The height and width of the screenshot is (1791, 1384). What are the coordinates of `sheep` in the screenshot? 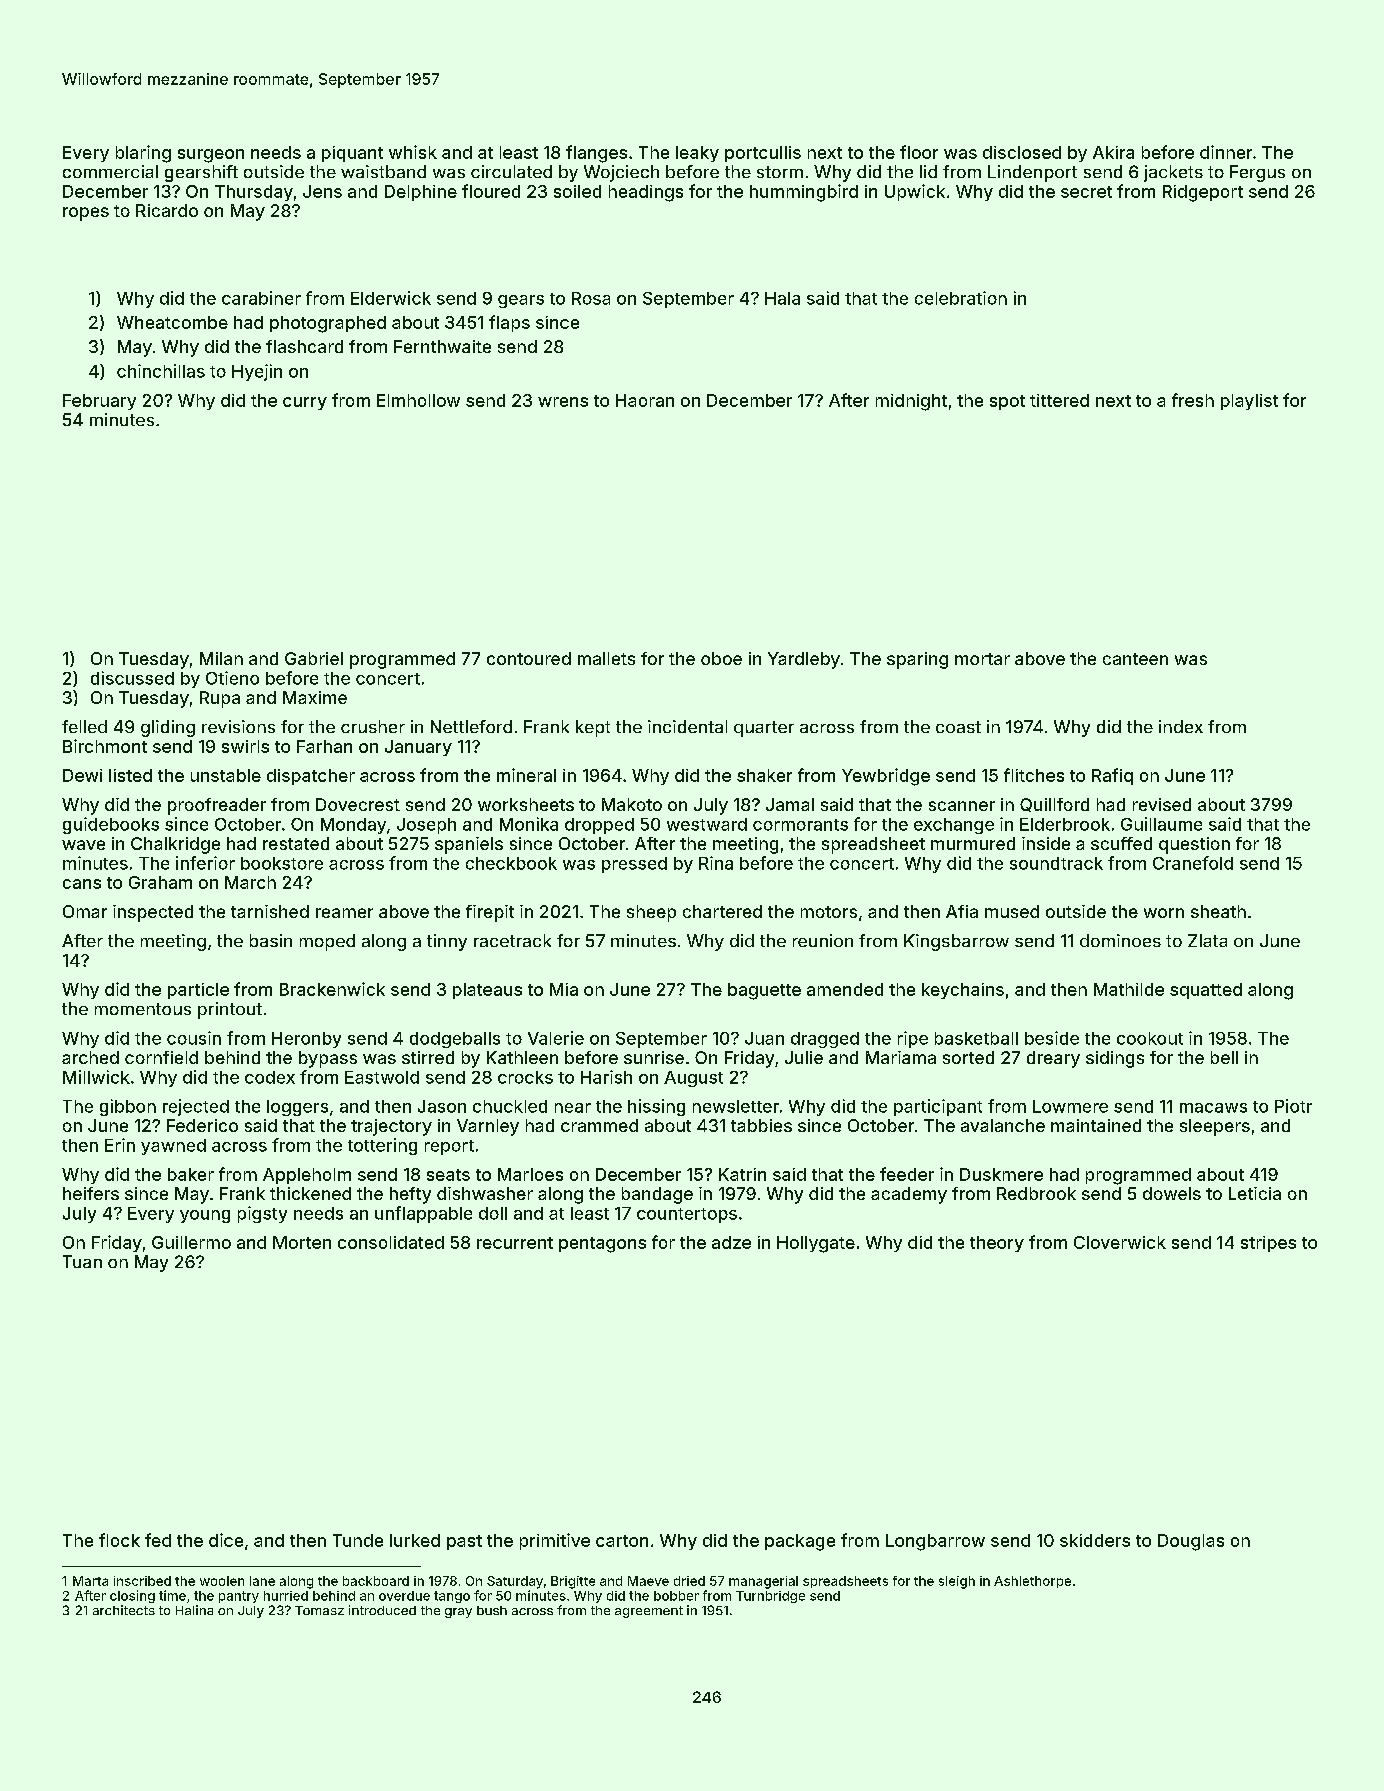 It's located at (651, 913).
